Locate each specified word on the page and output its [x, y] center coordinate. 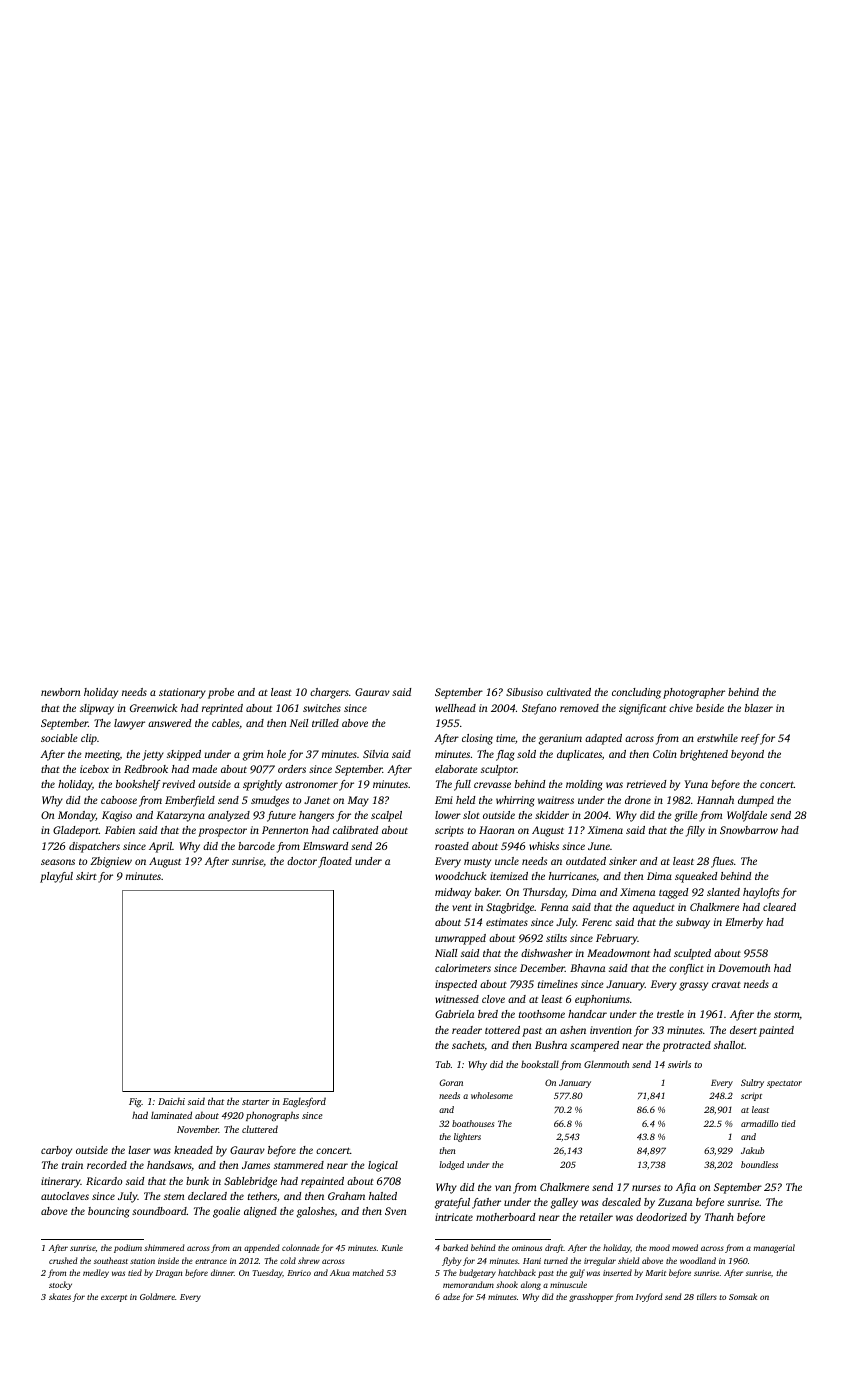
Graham [346, 1196]
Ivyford [649, 1297]
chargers [329, 693]
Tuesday [268, 1273]
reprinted [222, 709]
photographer [694, 693]
